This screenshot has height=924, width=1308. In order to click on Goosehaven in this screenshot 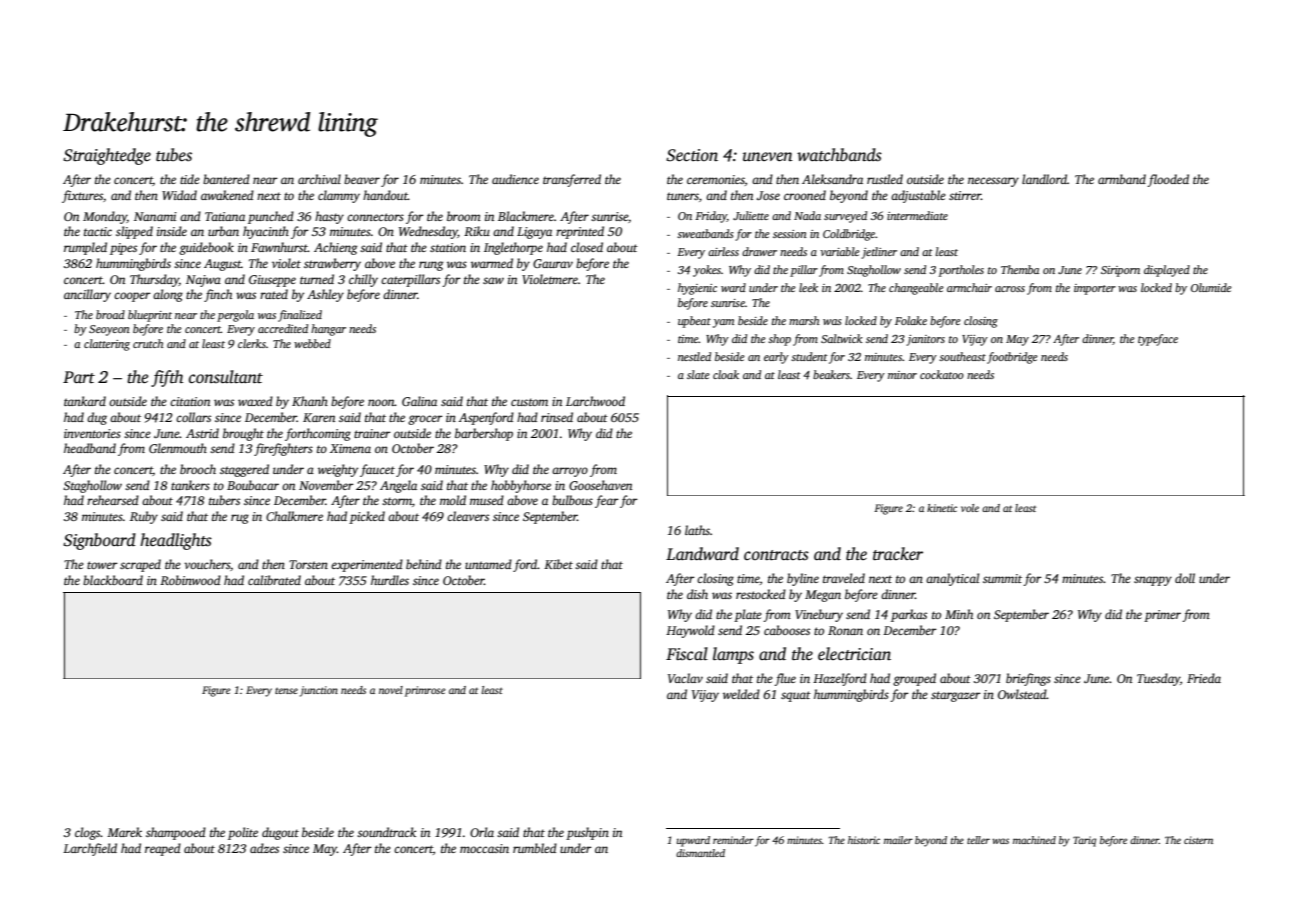, I will do `click(600, 485)`.
